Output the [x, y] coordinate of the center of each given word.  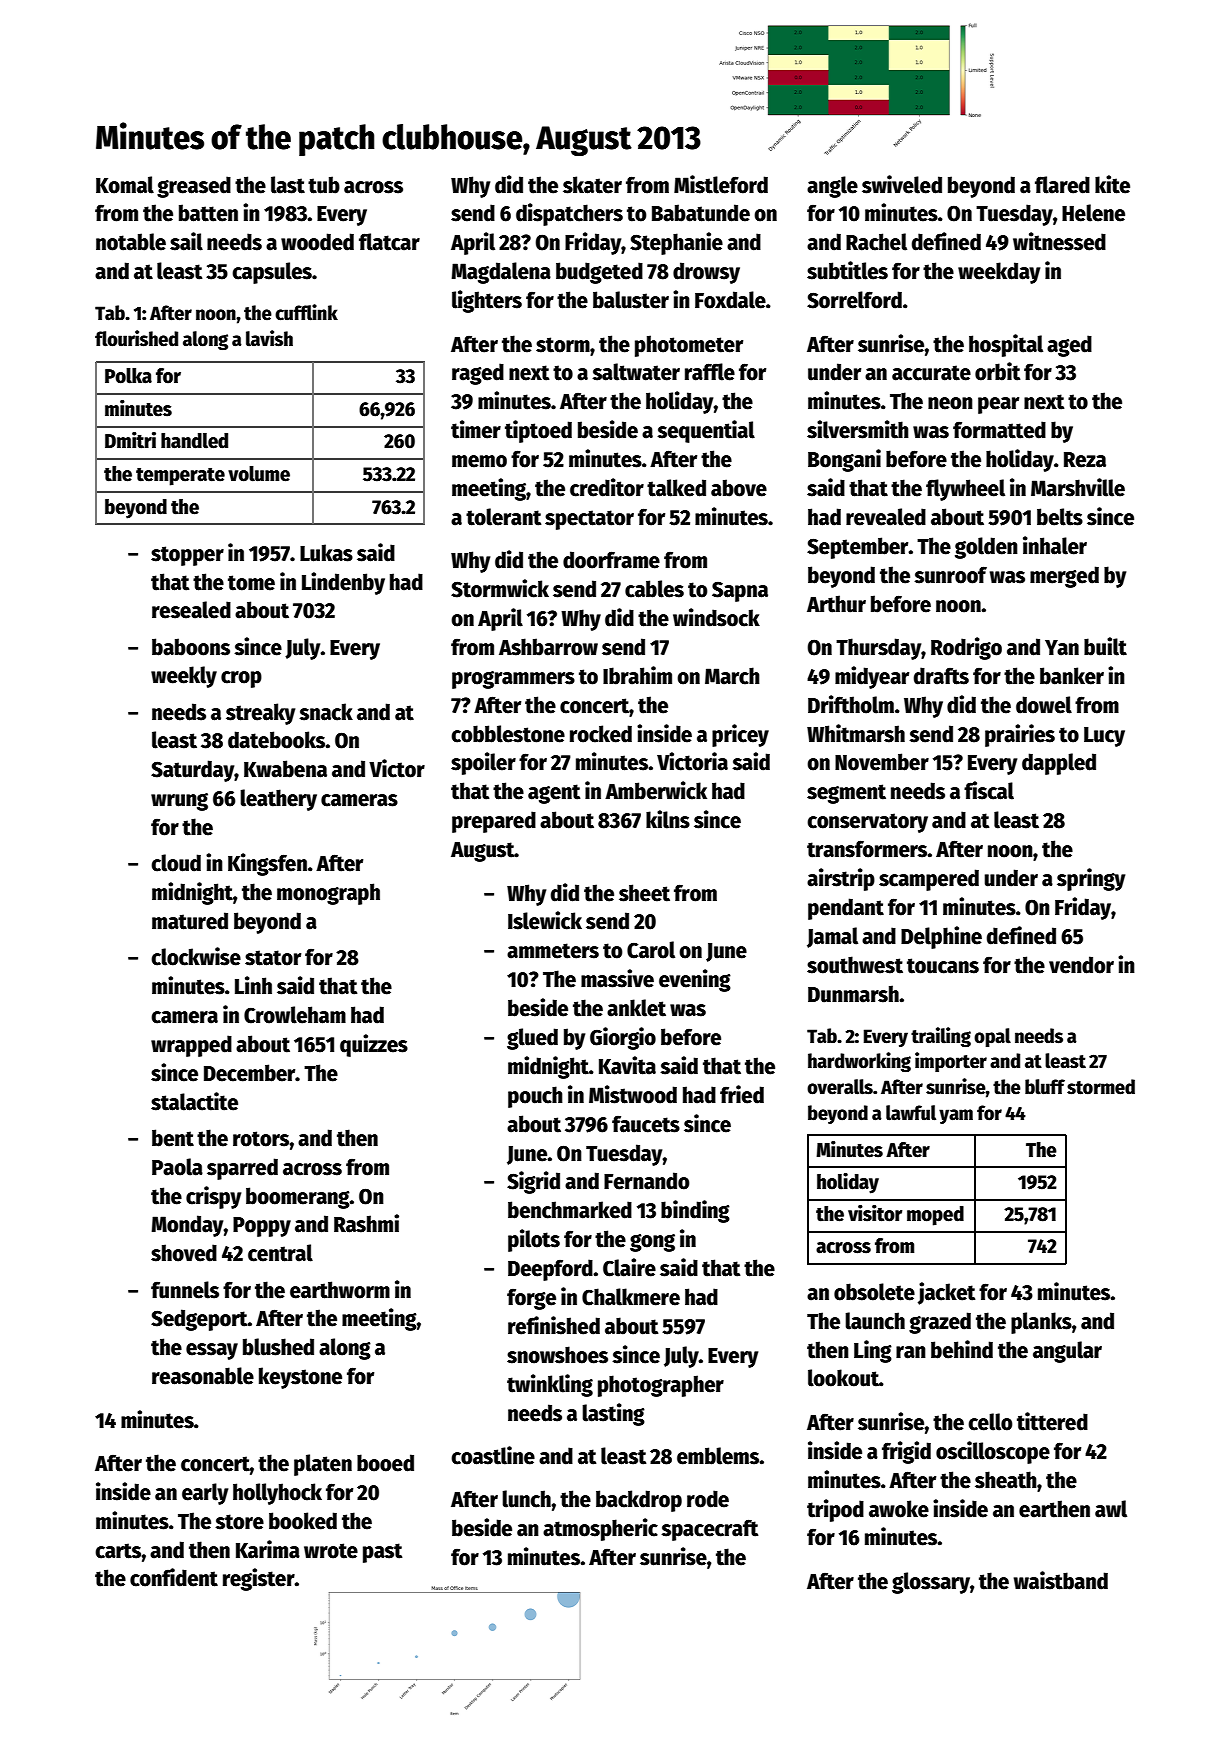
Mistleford [721, 184]
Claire [629, 1267]
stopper [187, 556]
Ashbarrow [548, 647]
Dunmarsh [853, 994]
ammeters [553, 951]
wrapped [191, 1046]
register [259, 1579]
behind [962, 1349]
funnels [185, 1290]
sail [186, 241]
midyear [872, 677]
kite [1112, 184]
